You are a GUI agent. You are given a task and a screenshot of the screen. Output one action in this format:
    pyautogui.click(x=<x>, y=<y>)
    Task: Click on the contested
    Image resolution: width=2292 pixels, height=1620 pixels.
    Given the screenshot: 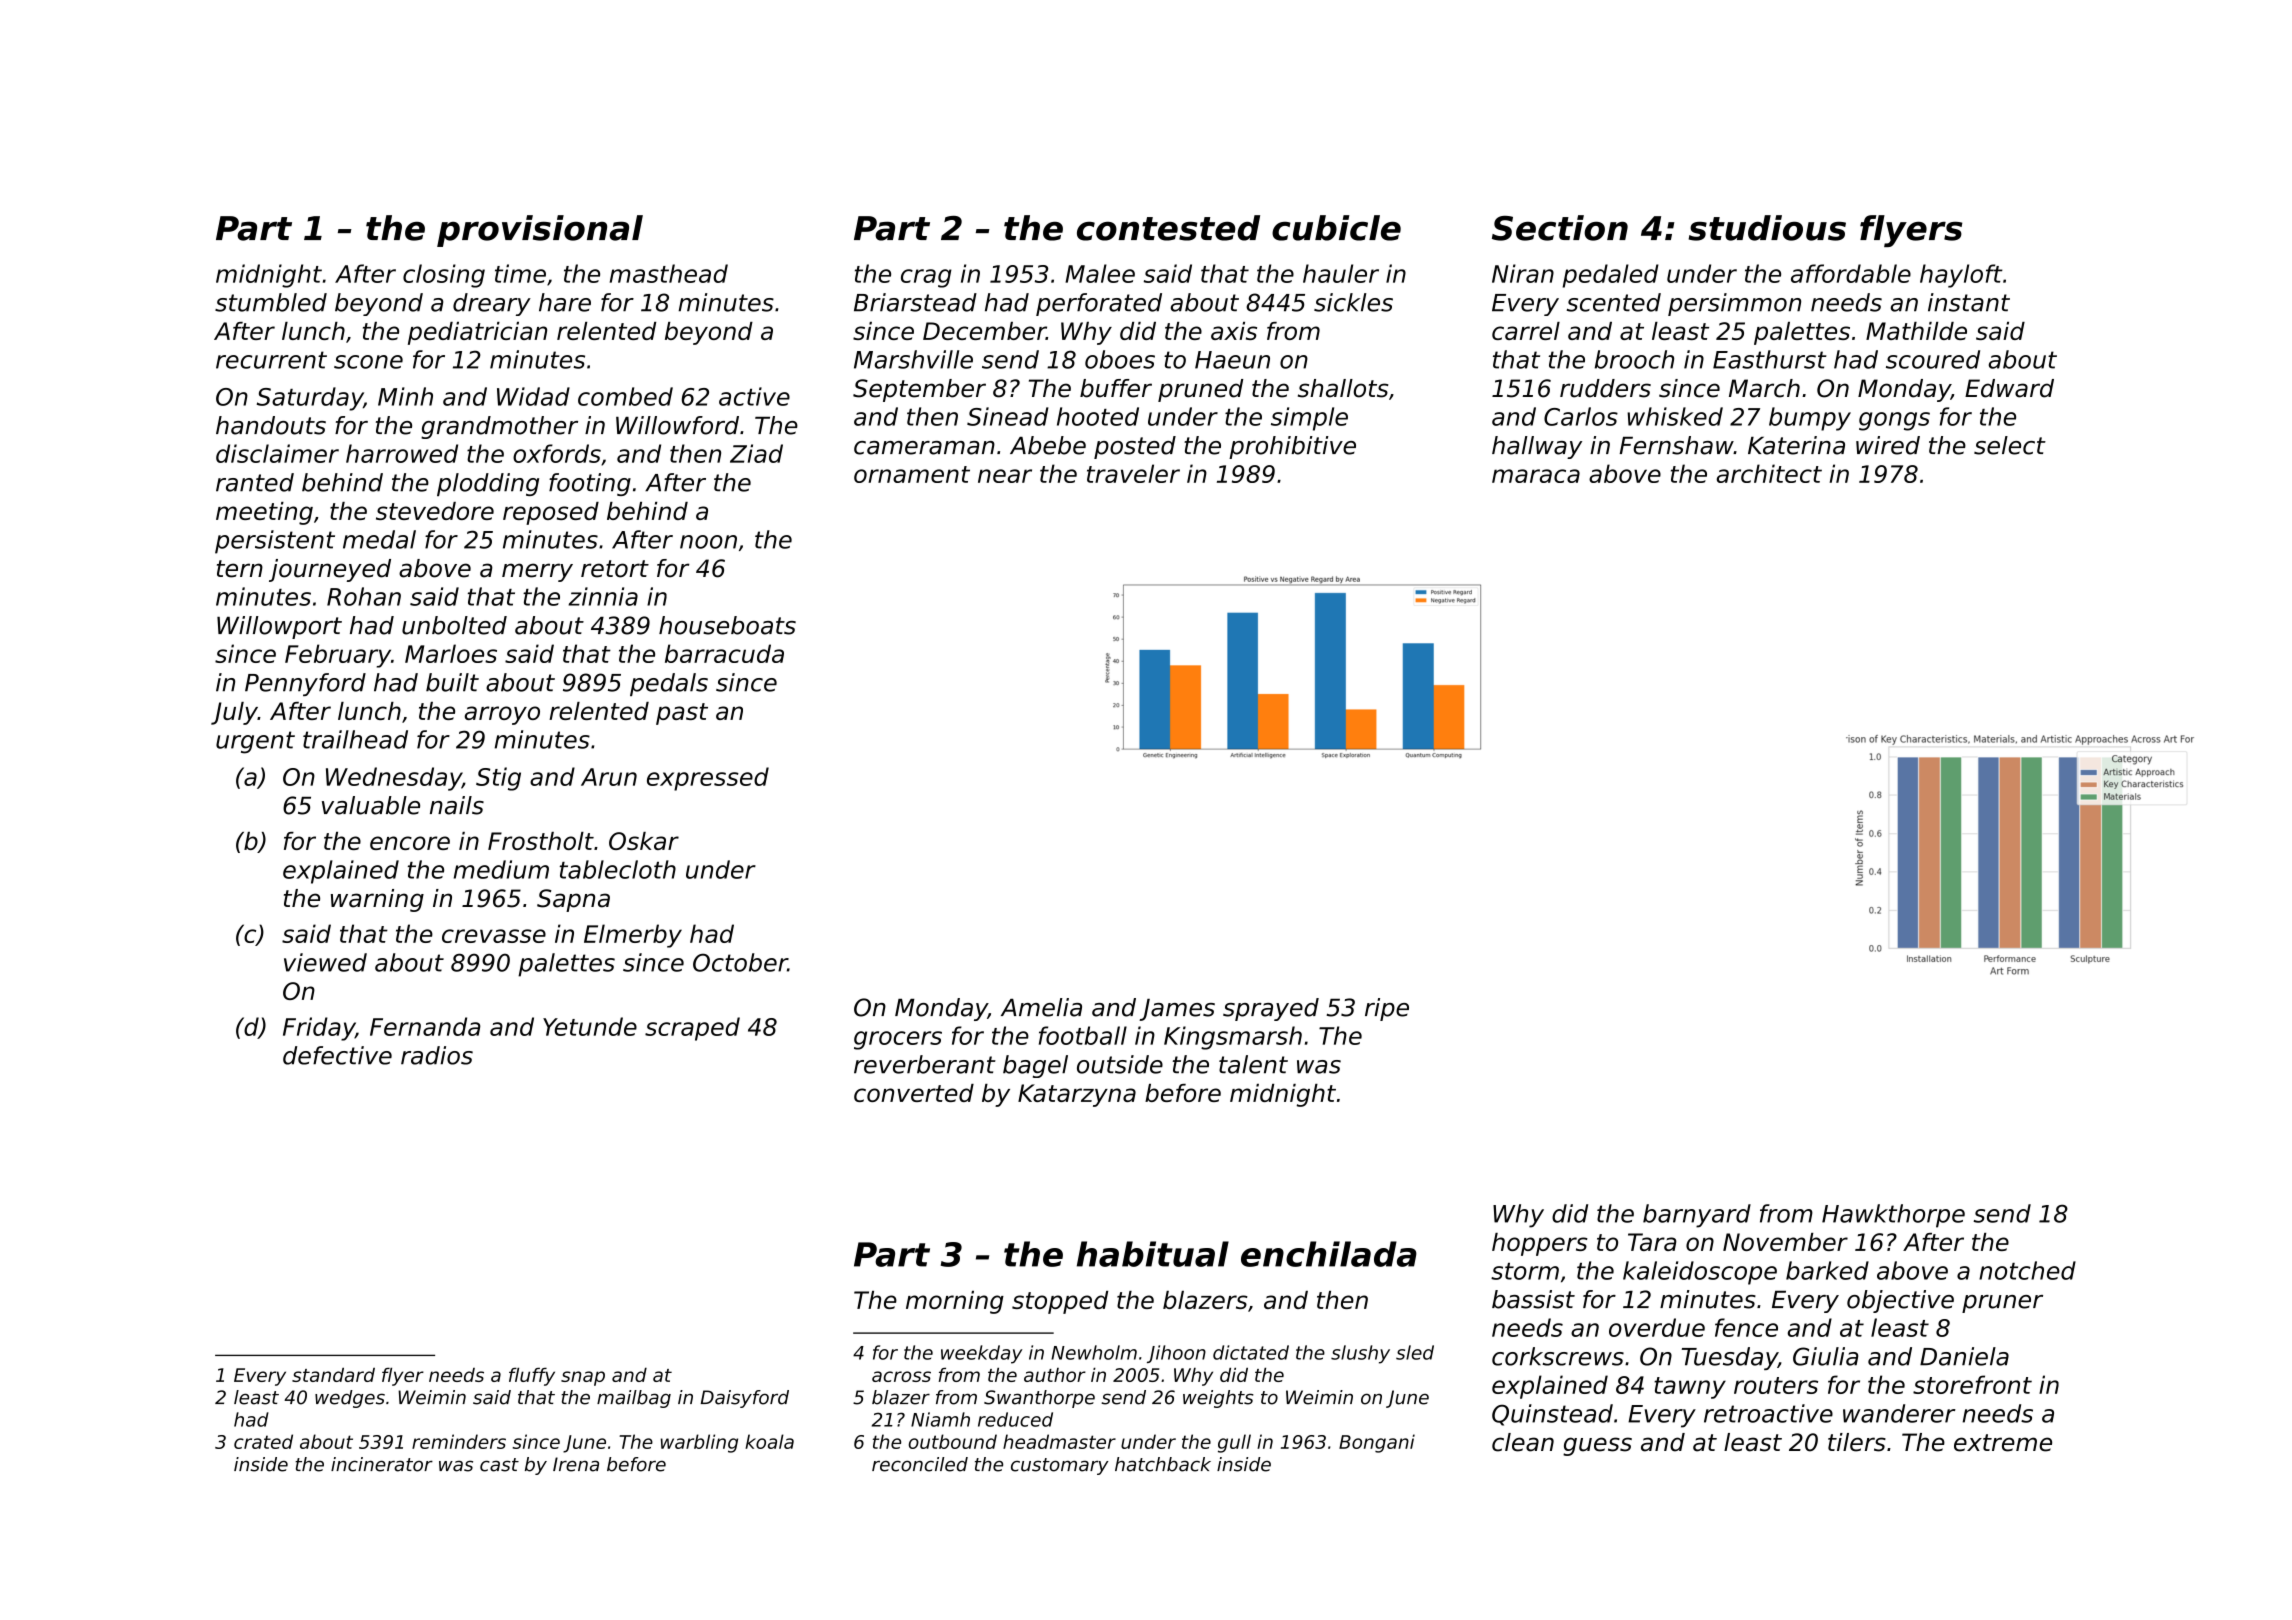 What is the action you would take?
    pyautogui.click(x=1168, y=228)
